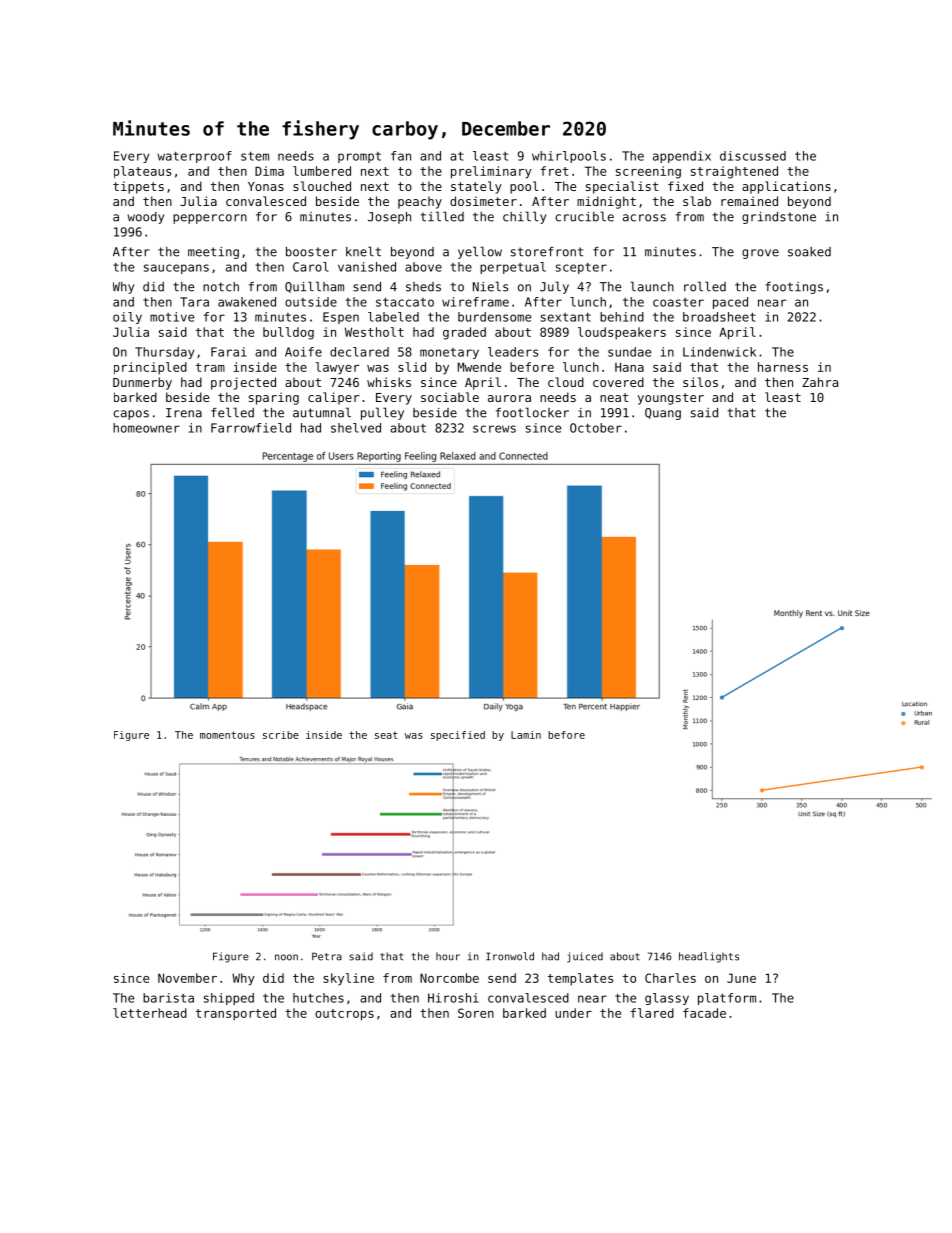  I want to click on headlights, so click(709, 957).
